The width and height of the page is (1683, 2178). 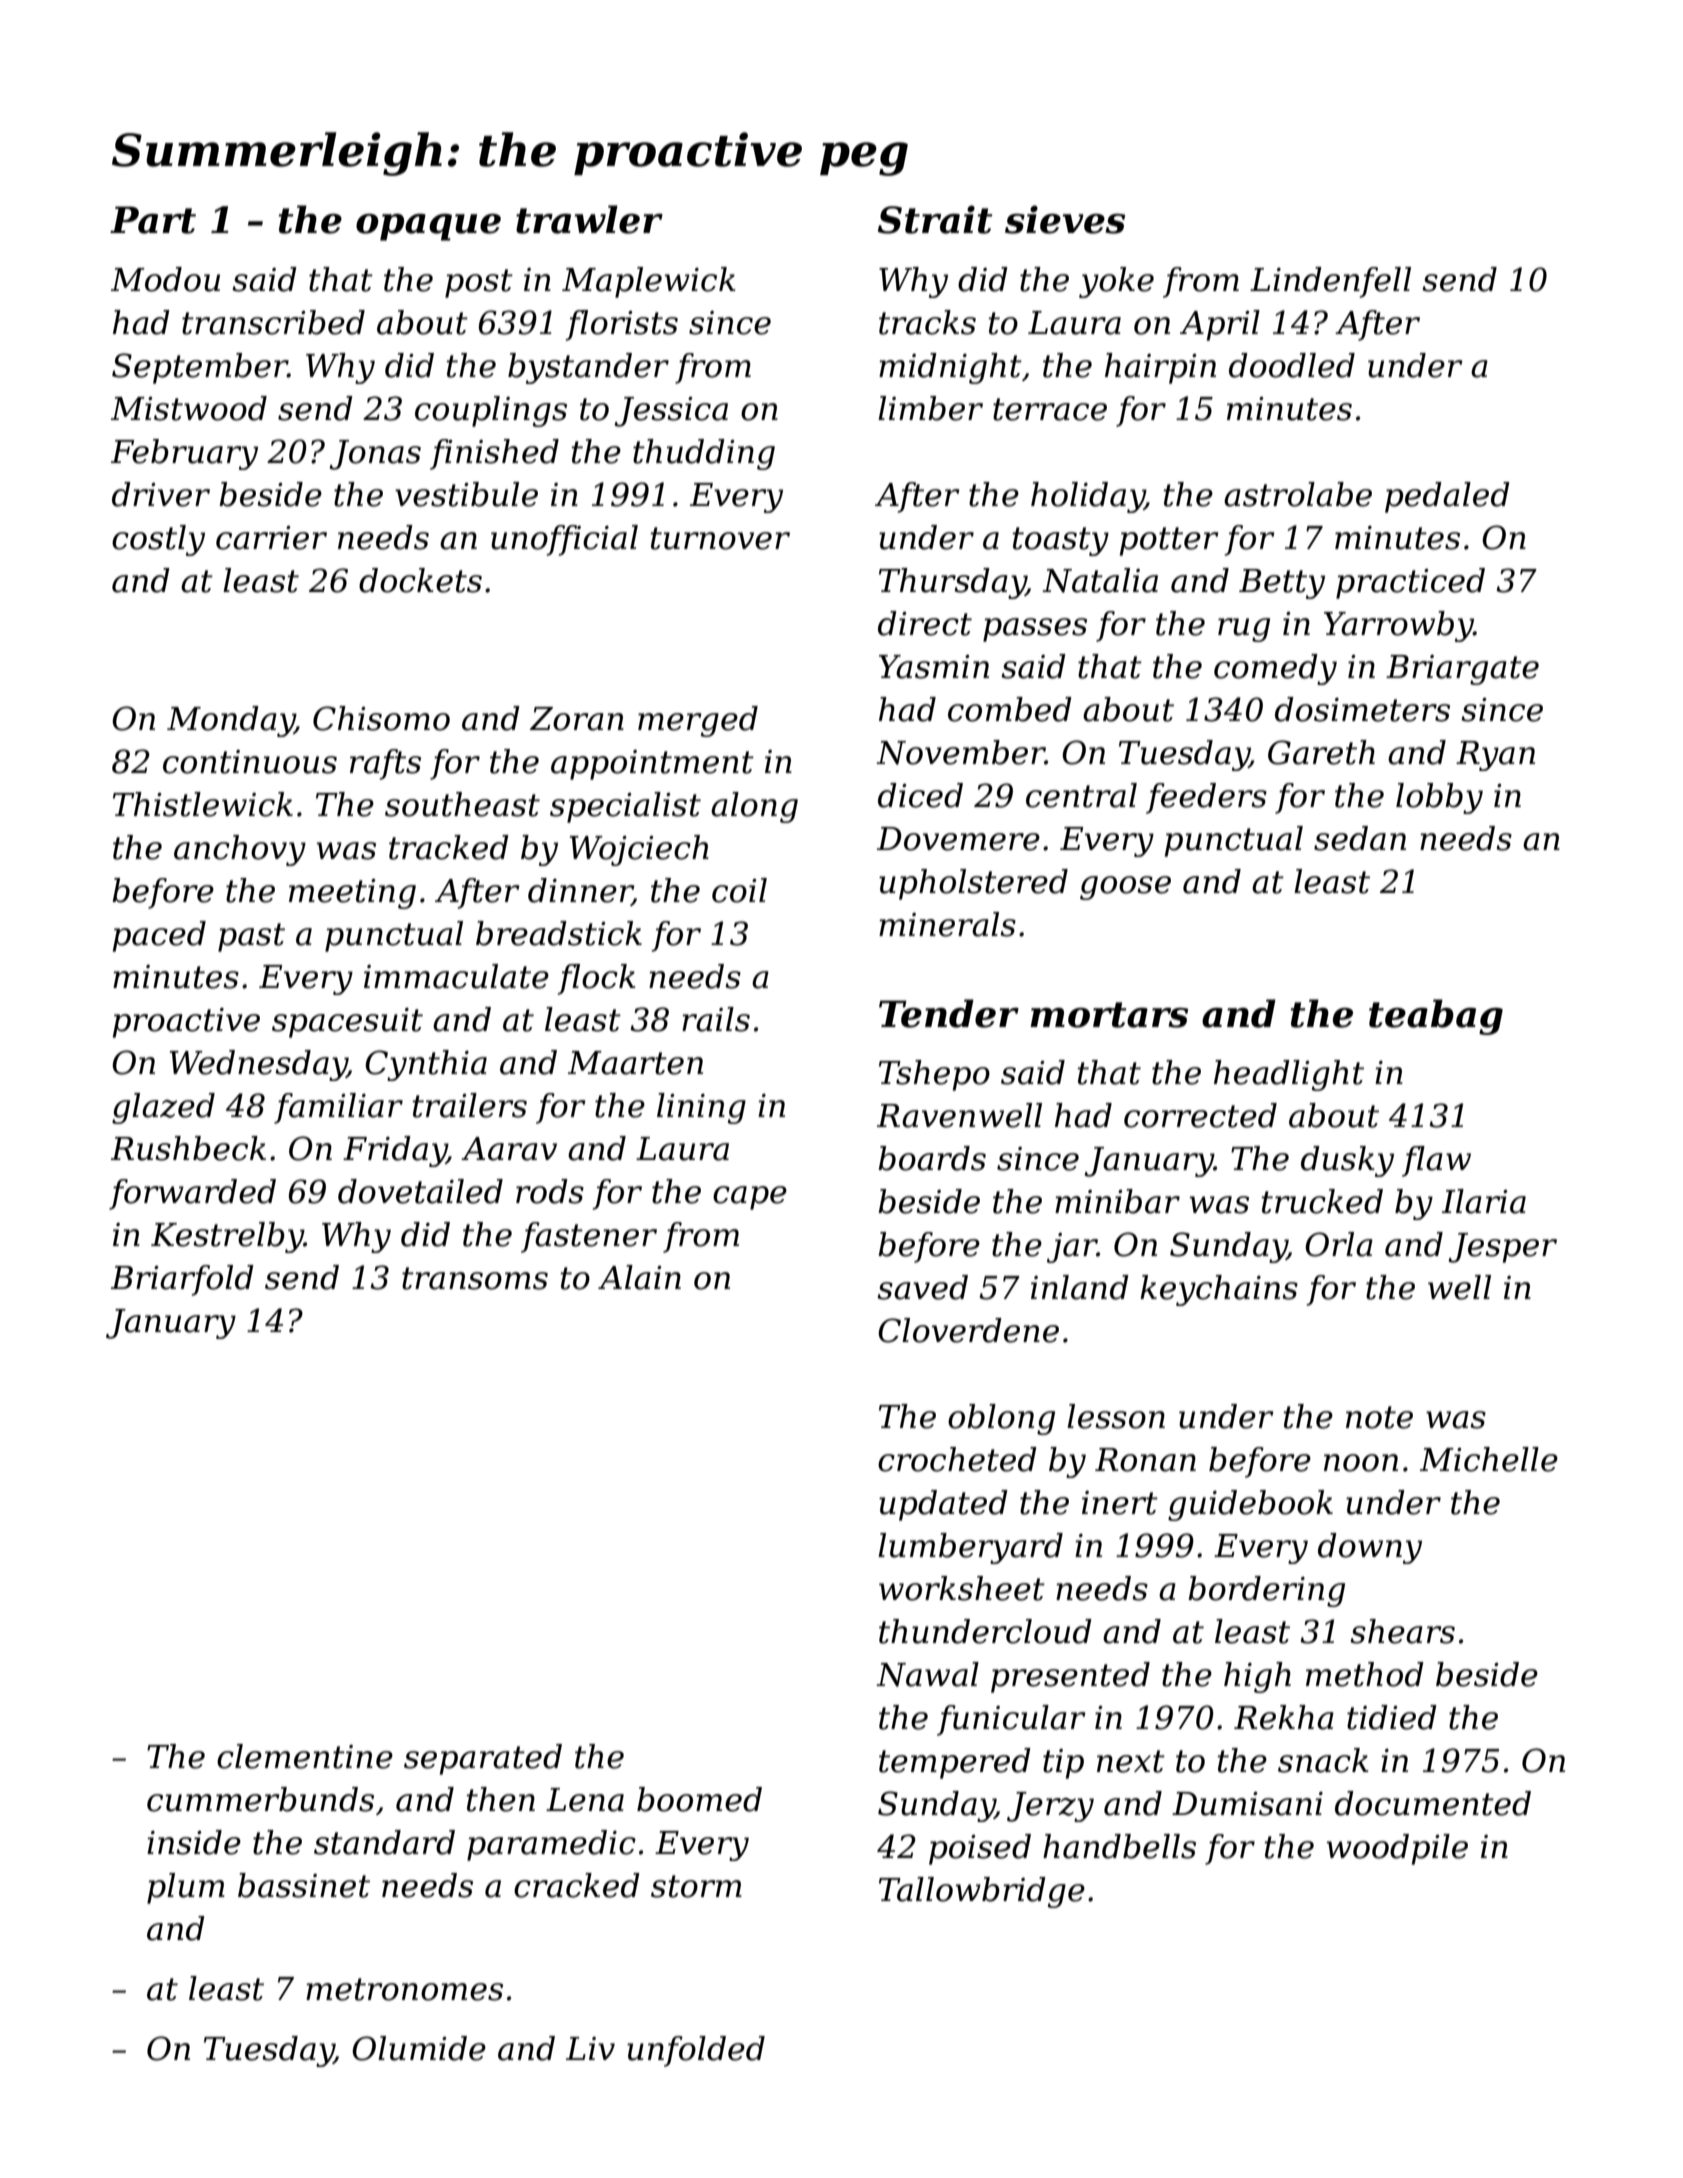 I want to click on unfolded, so click(x=696, y=2051).
